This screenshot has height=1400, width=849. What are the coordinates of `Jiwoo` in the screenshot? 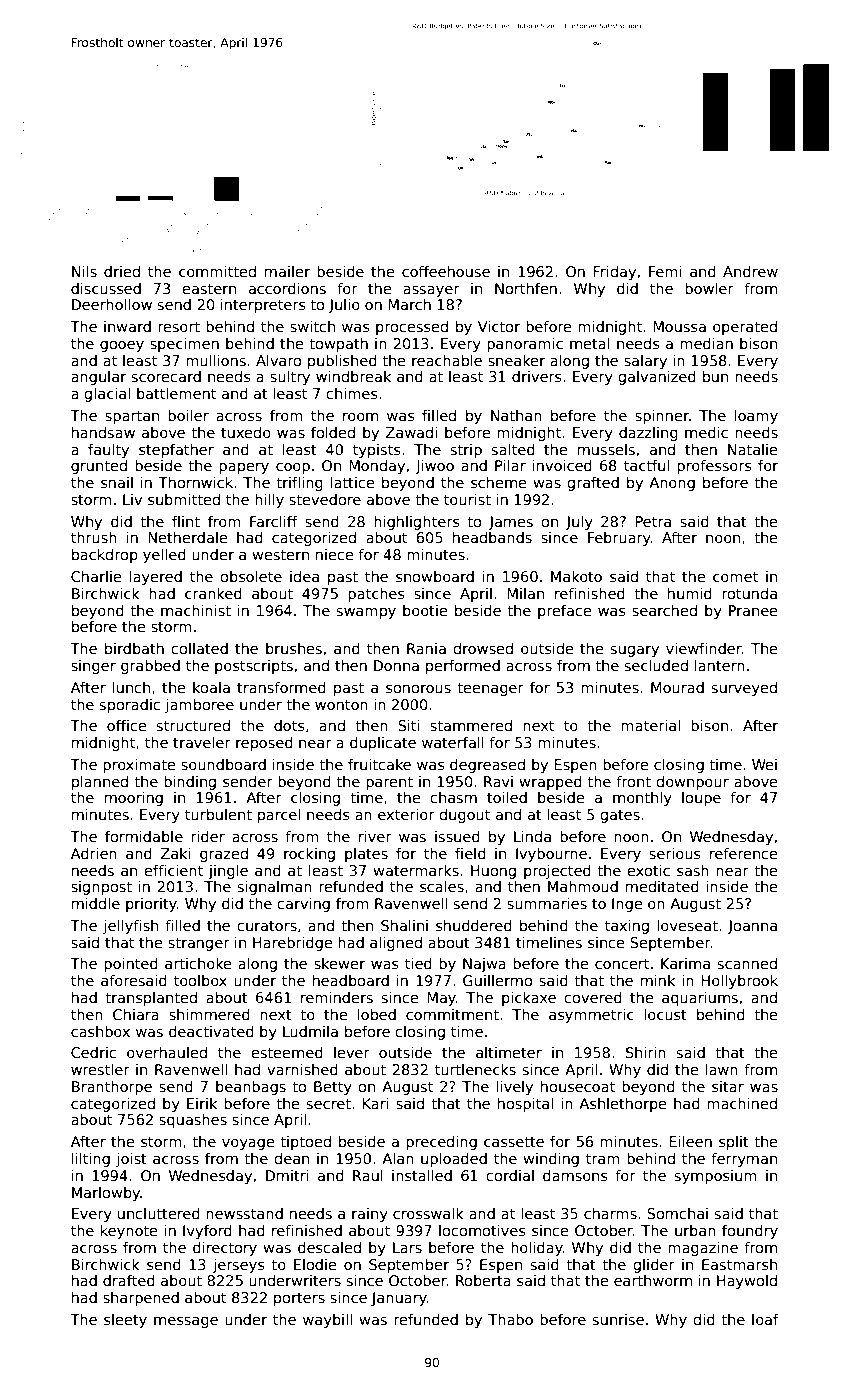 It's located at (434, 467).
